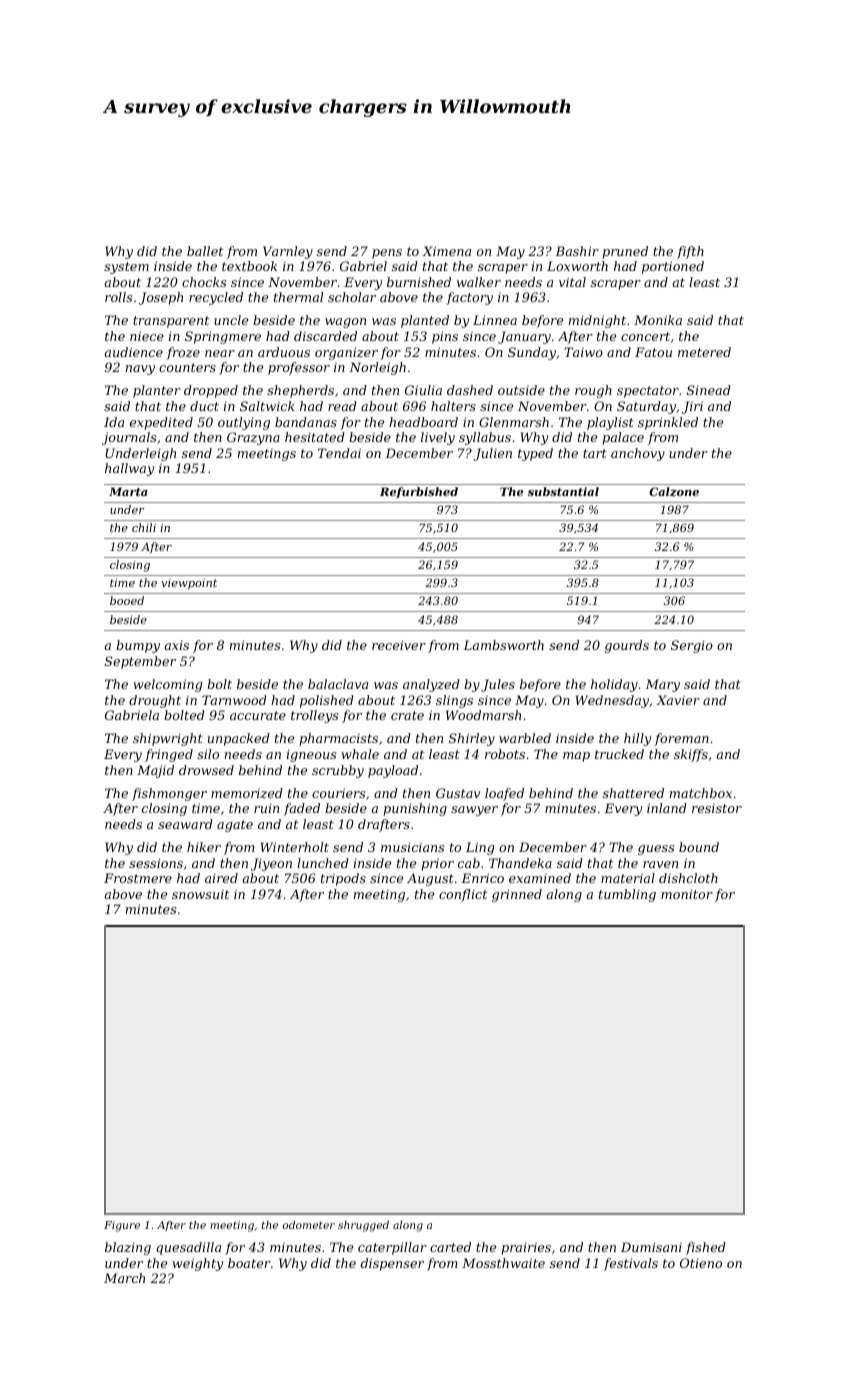 The image size is (849, 1400). Describe the element at coordinates (463, 895) in the image. I see `conflict` at that location.
